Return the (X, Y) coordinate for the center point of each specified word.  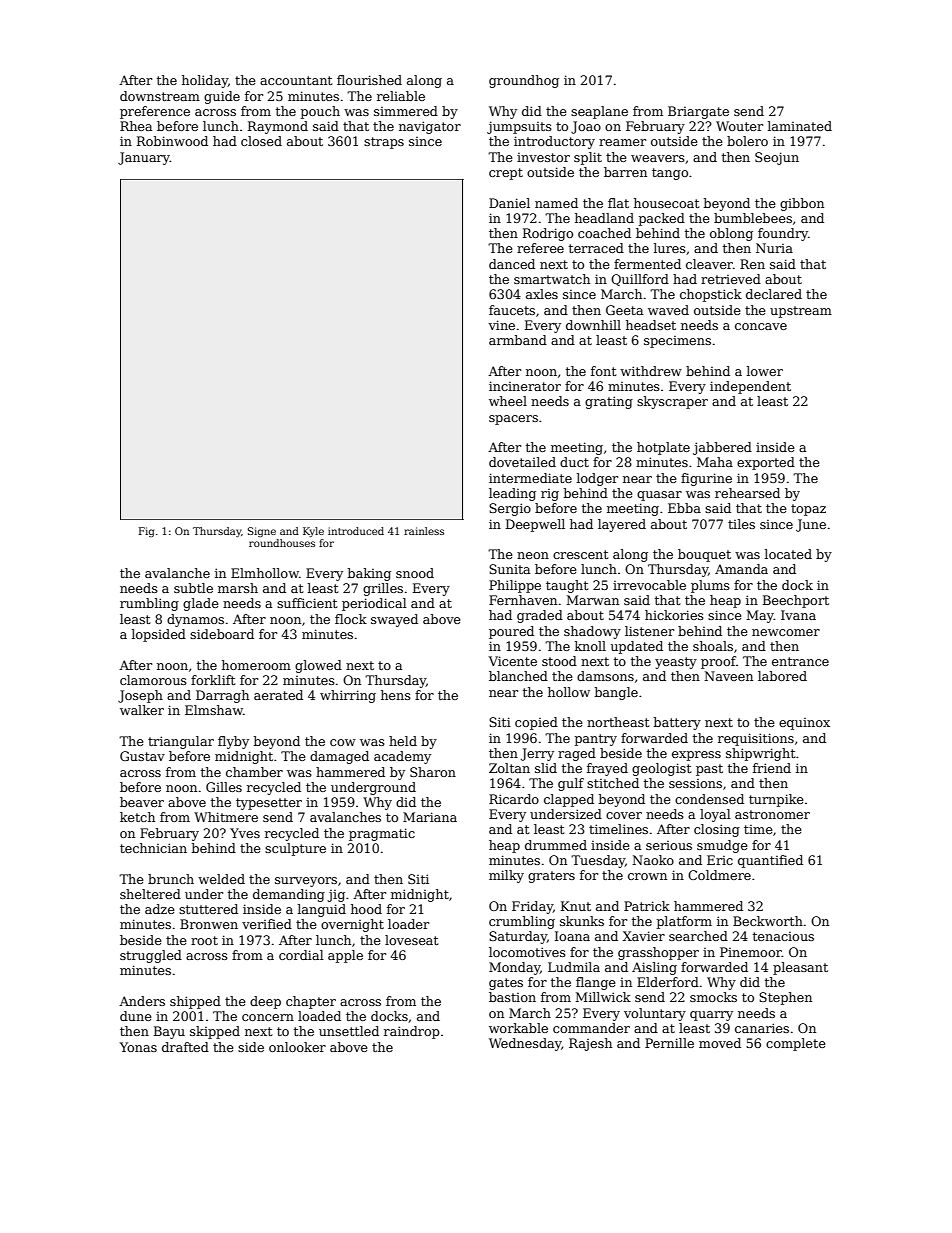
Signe (262, 532)
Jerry (537, 754)
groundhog (524, 81)
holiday (205, 81)
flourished (369, 80)
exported (766, 463)
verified (267, 924)
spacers (513, 420)
